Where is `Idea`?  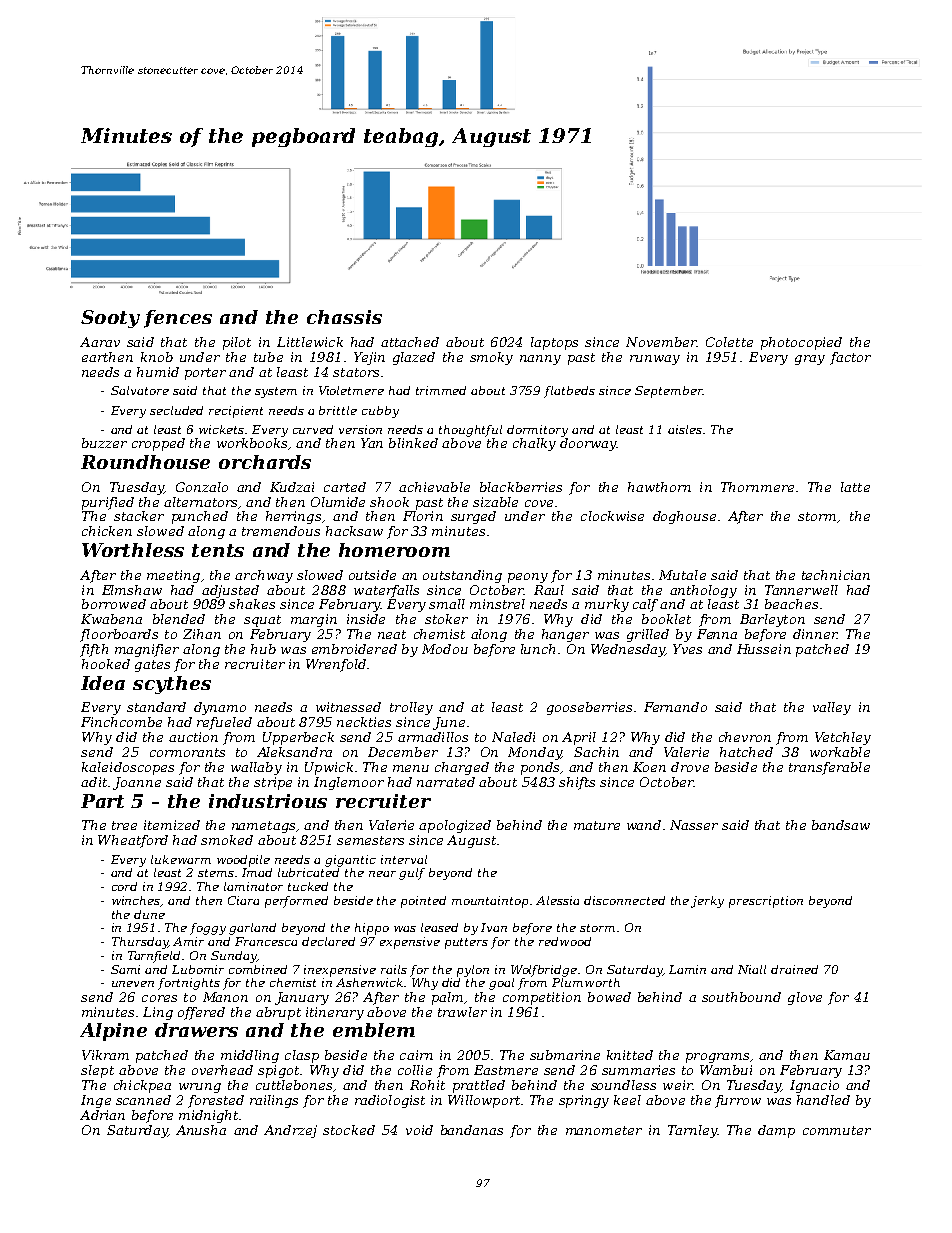 Idea is located at coordinates (103, 683).
